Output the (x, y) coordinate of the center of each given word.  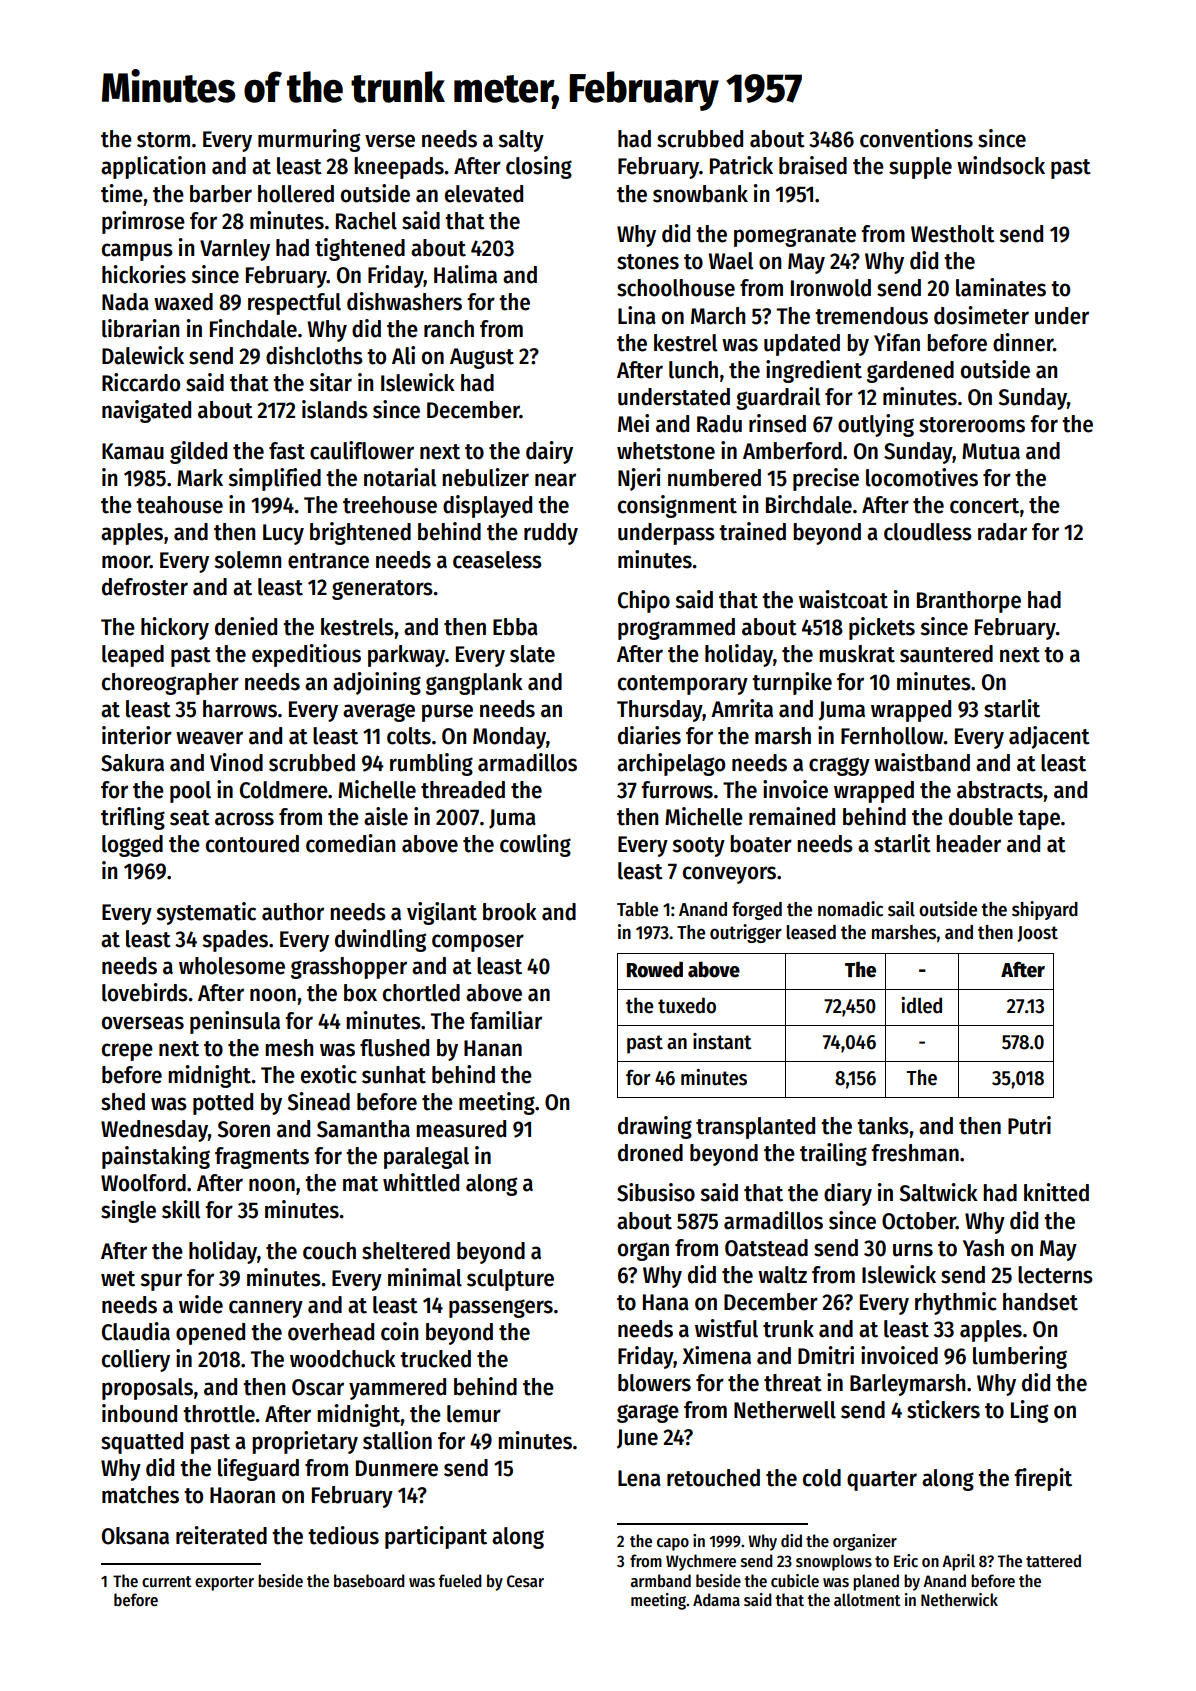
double (981, 817)
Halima (465, 274)
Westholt (953, 234)
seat (190, 818)
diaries (649, 735)
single (128, 1211)
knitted (1056, 1192)
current (167, 1581)
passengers (501, 1308)
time (122, 193)
